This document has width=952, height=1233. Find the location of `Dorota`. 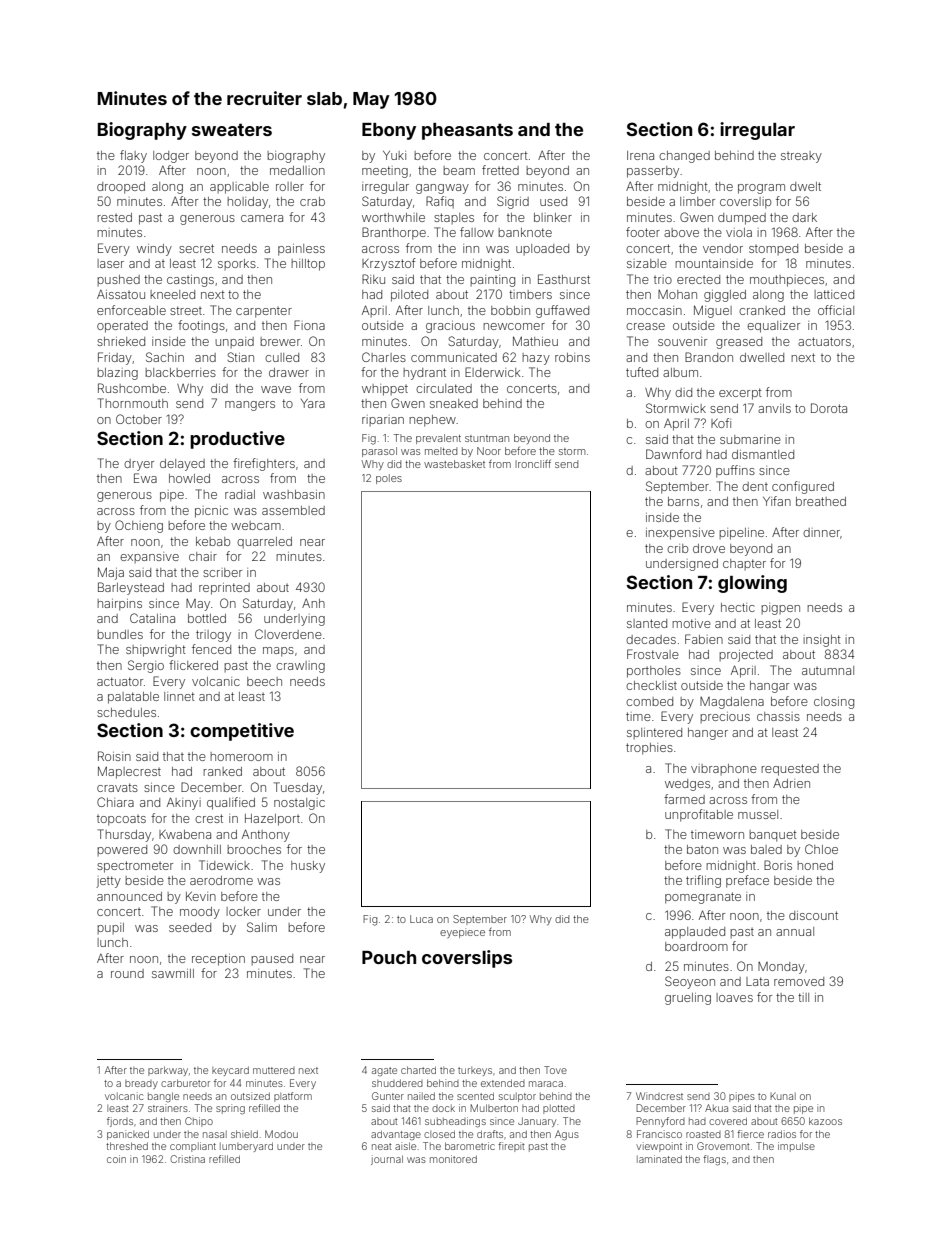

Dorota is located at coordinates (829, 408).
